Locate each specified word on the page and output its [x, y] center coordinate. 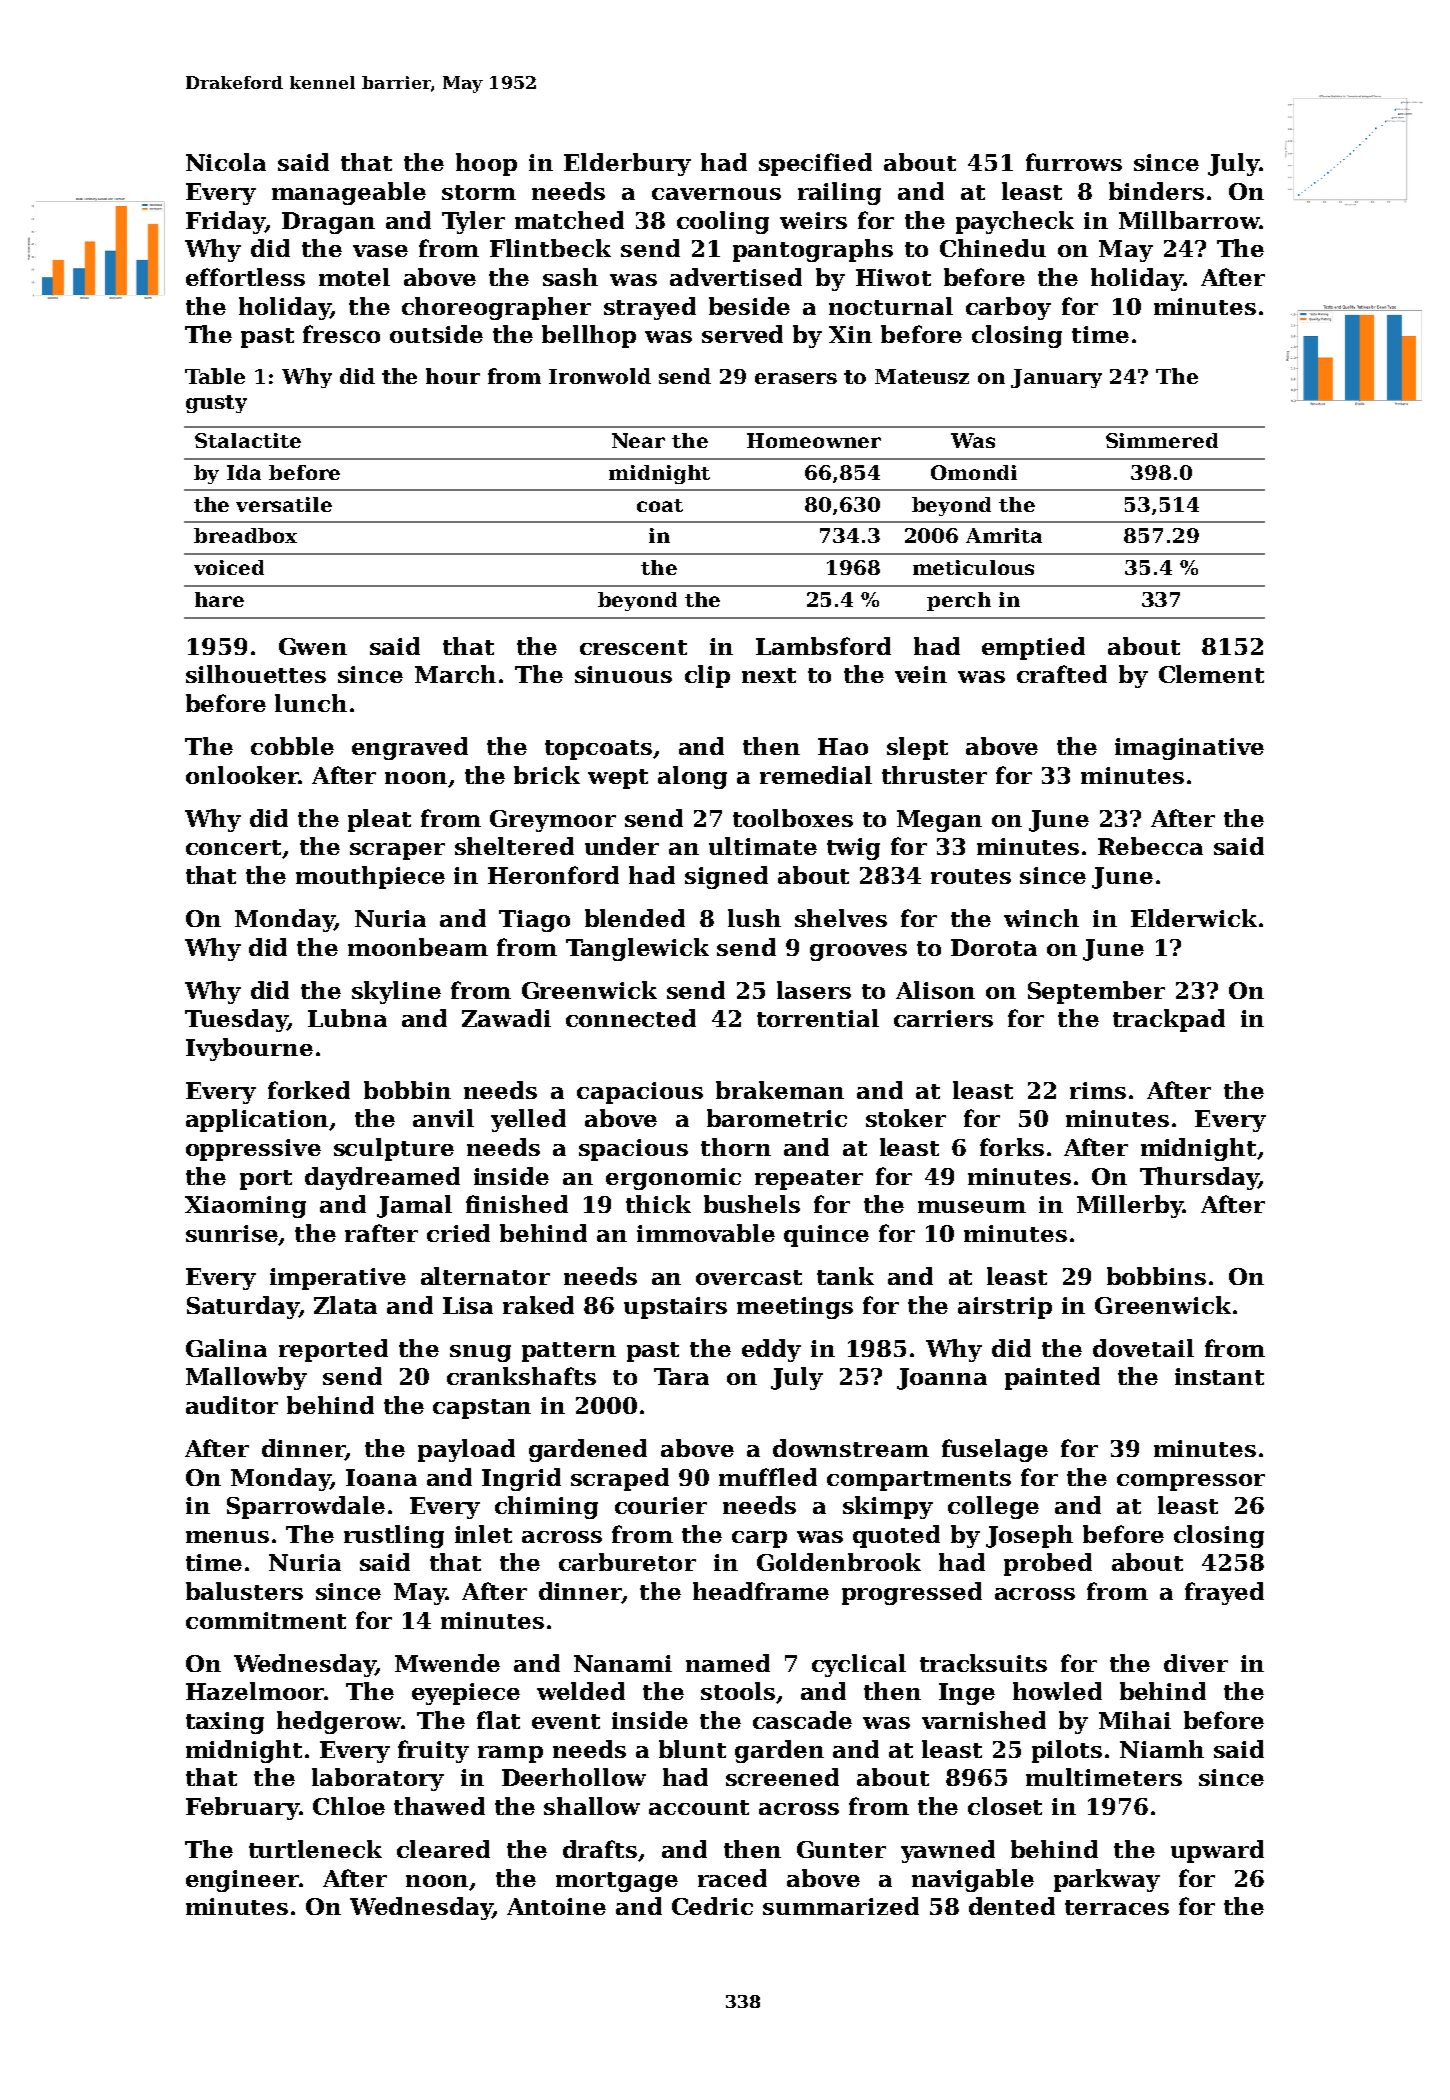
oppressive [253, 1150]
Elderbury [627, 164]
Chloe [349, 1806]
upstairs [675, 1308]
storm [479, 192]
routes [971, 876]
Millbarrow [1189, 220]
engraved [410, 748]
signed [726, 877]
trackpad [1169, 1020]
